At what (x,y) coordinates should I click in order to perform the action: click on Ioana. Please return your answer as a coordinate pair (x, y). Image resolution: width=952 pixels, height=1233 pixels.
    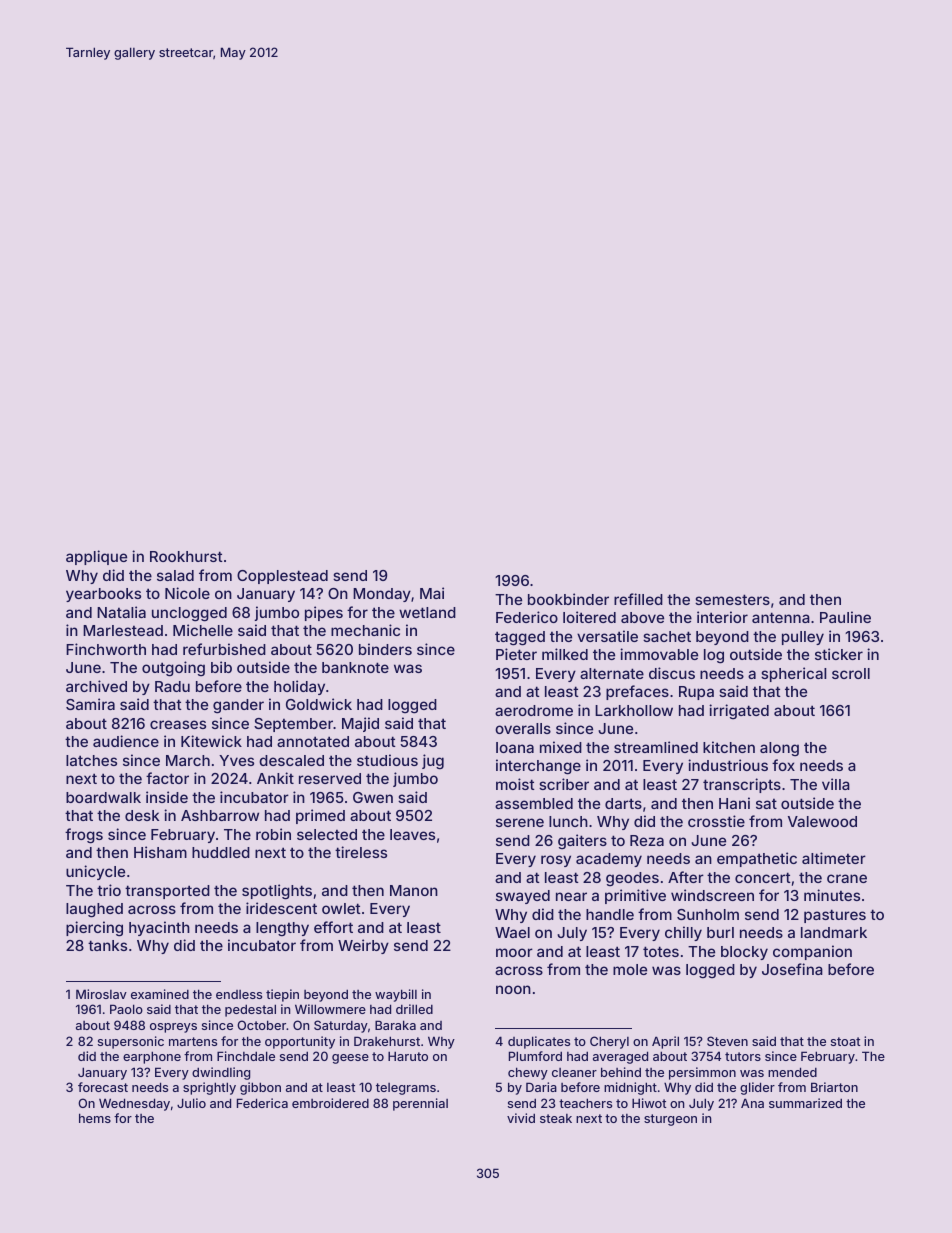
    Looking at the image, I should click on (515, 747).
